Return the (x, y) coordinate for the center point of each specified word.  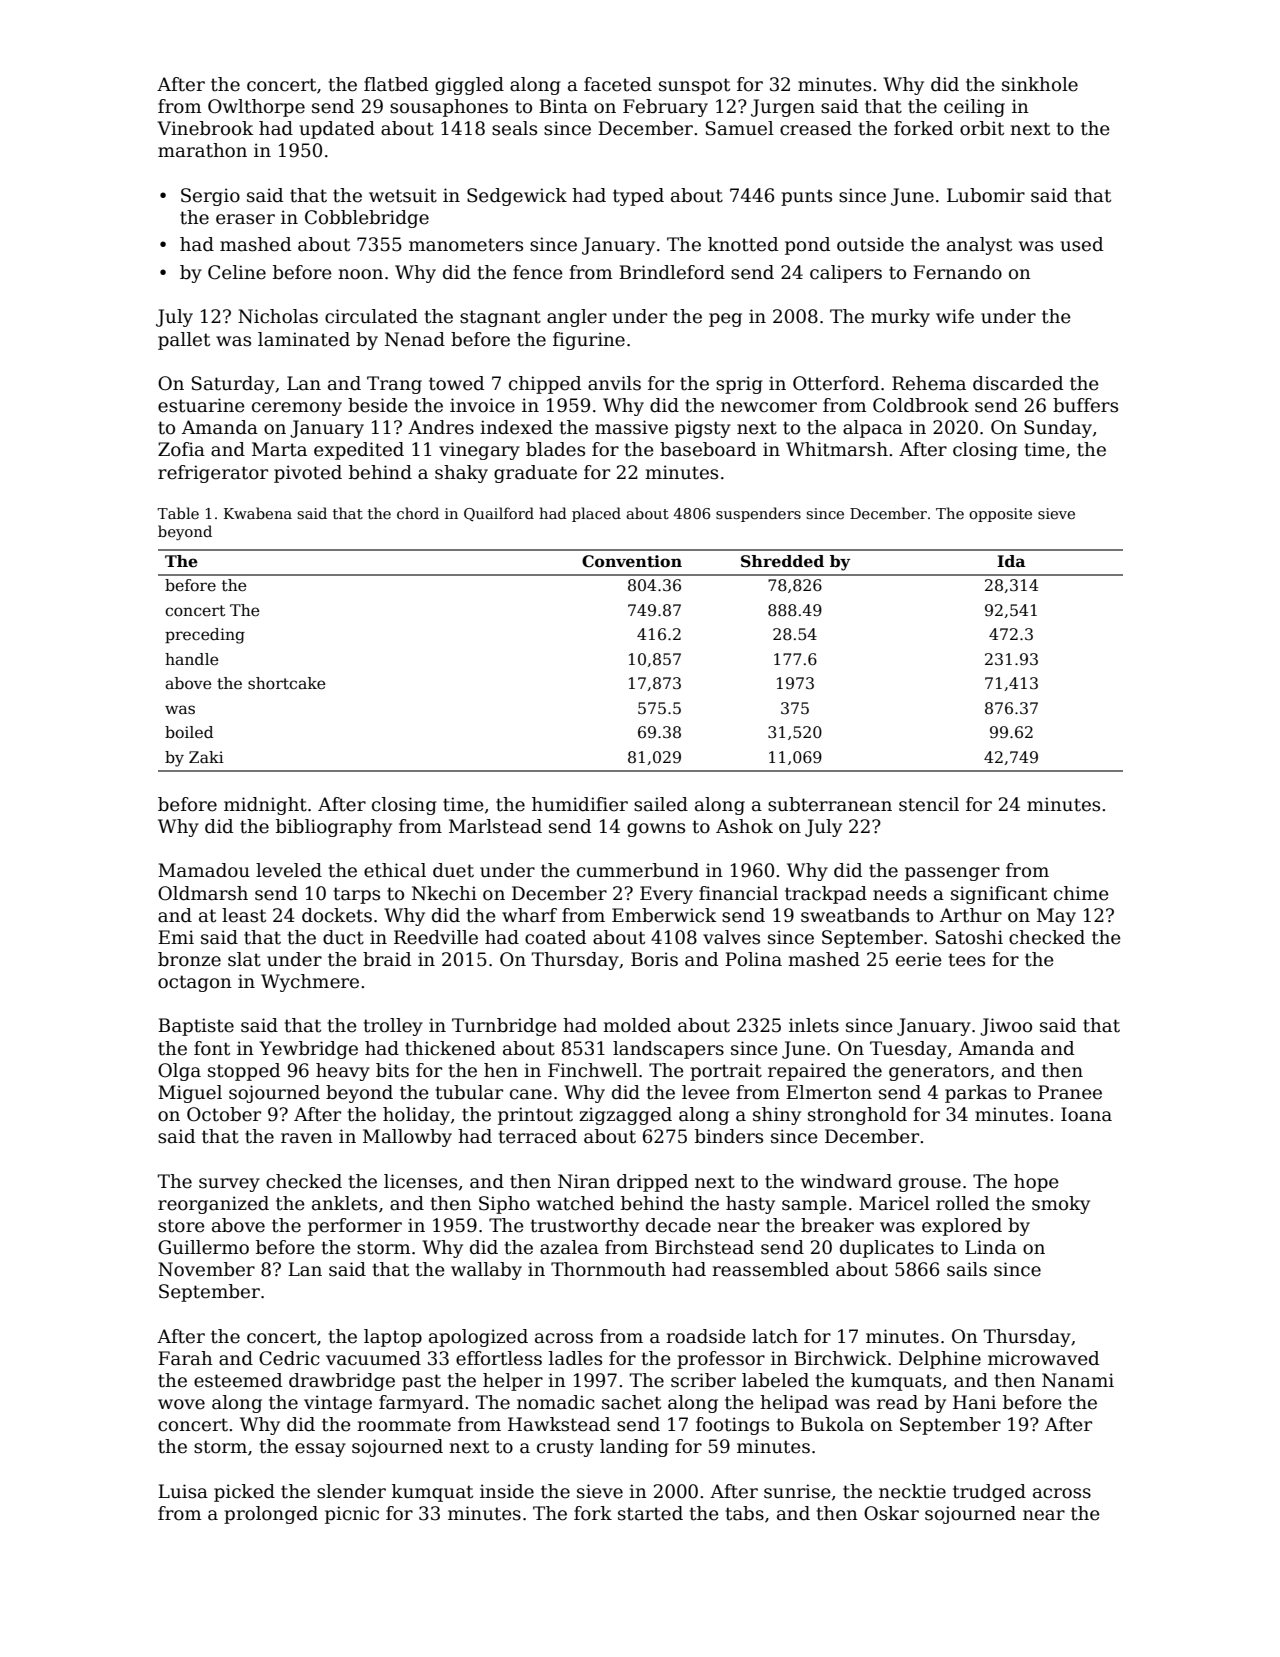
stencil (929, 804)
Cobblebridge (367, 219)
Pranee (1070, 1092)
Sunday (1058, 429)
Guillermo (203, 1247)
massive (631, 427)
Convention (632, 561)
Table (178, 513)
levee (706, 1092)
